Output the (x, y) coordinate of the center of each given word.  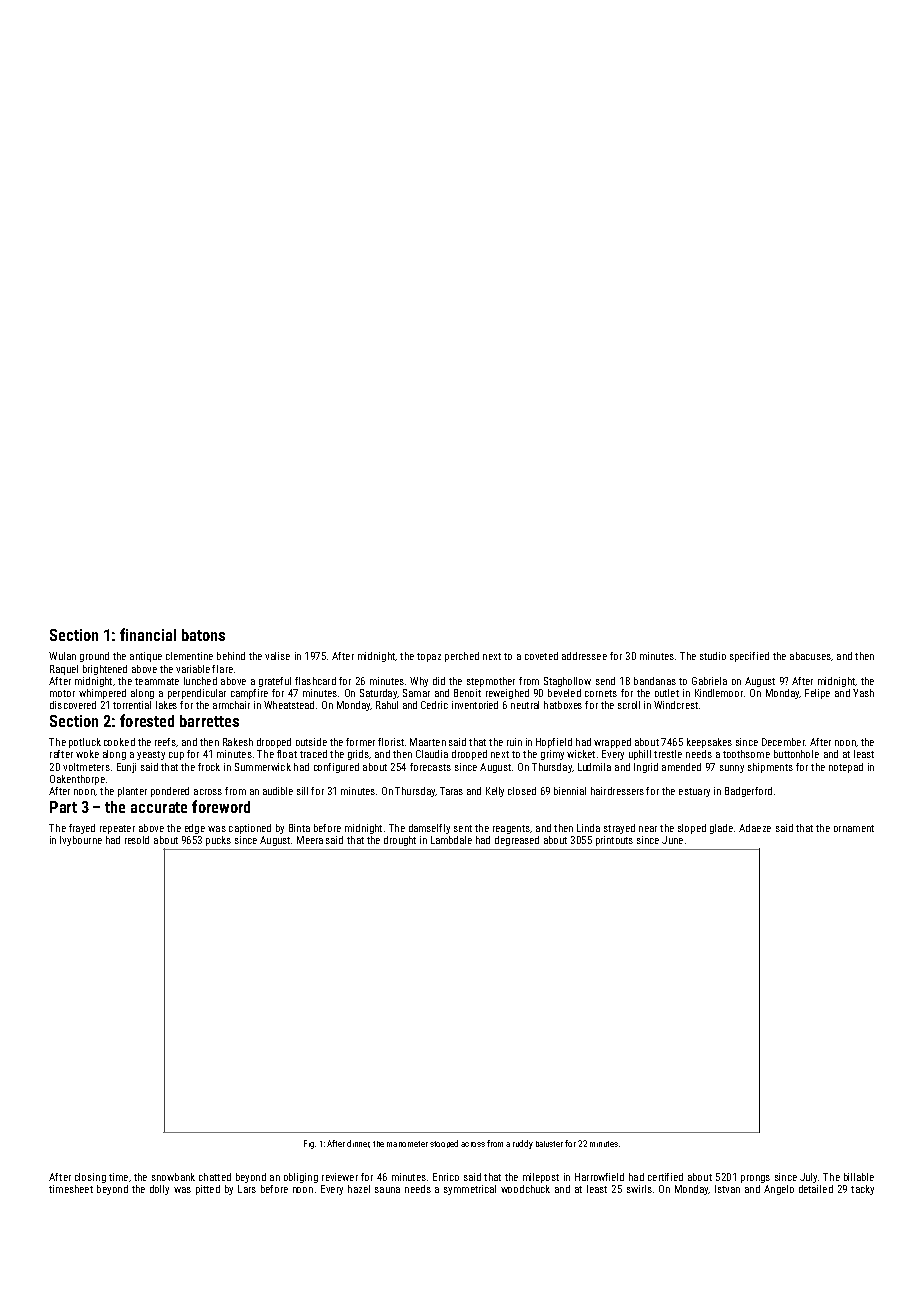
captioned (250, 829)
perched (462, 657)
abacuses (810, 656)
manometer (407, 1144)
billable (859, 1177)
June (672, 840)
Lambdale (451, 840)
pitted (208, 1190)
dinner (358, 1144)
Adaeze (755, 828)
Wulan (62, 656)
